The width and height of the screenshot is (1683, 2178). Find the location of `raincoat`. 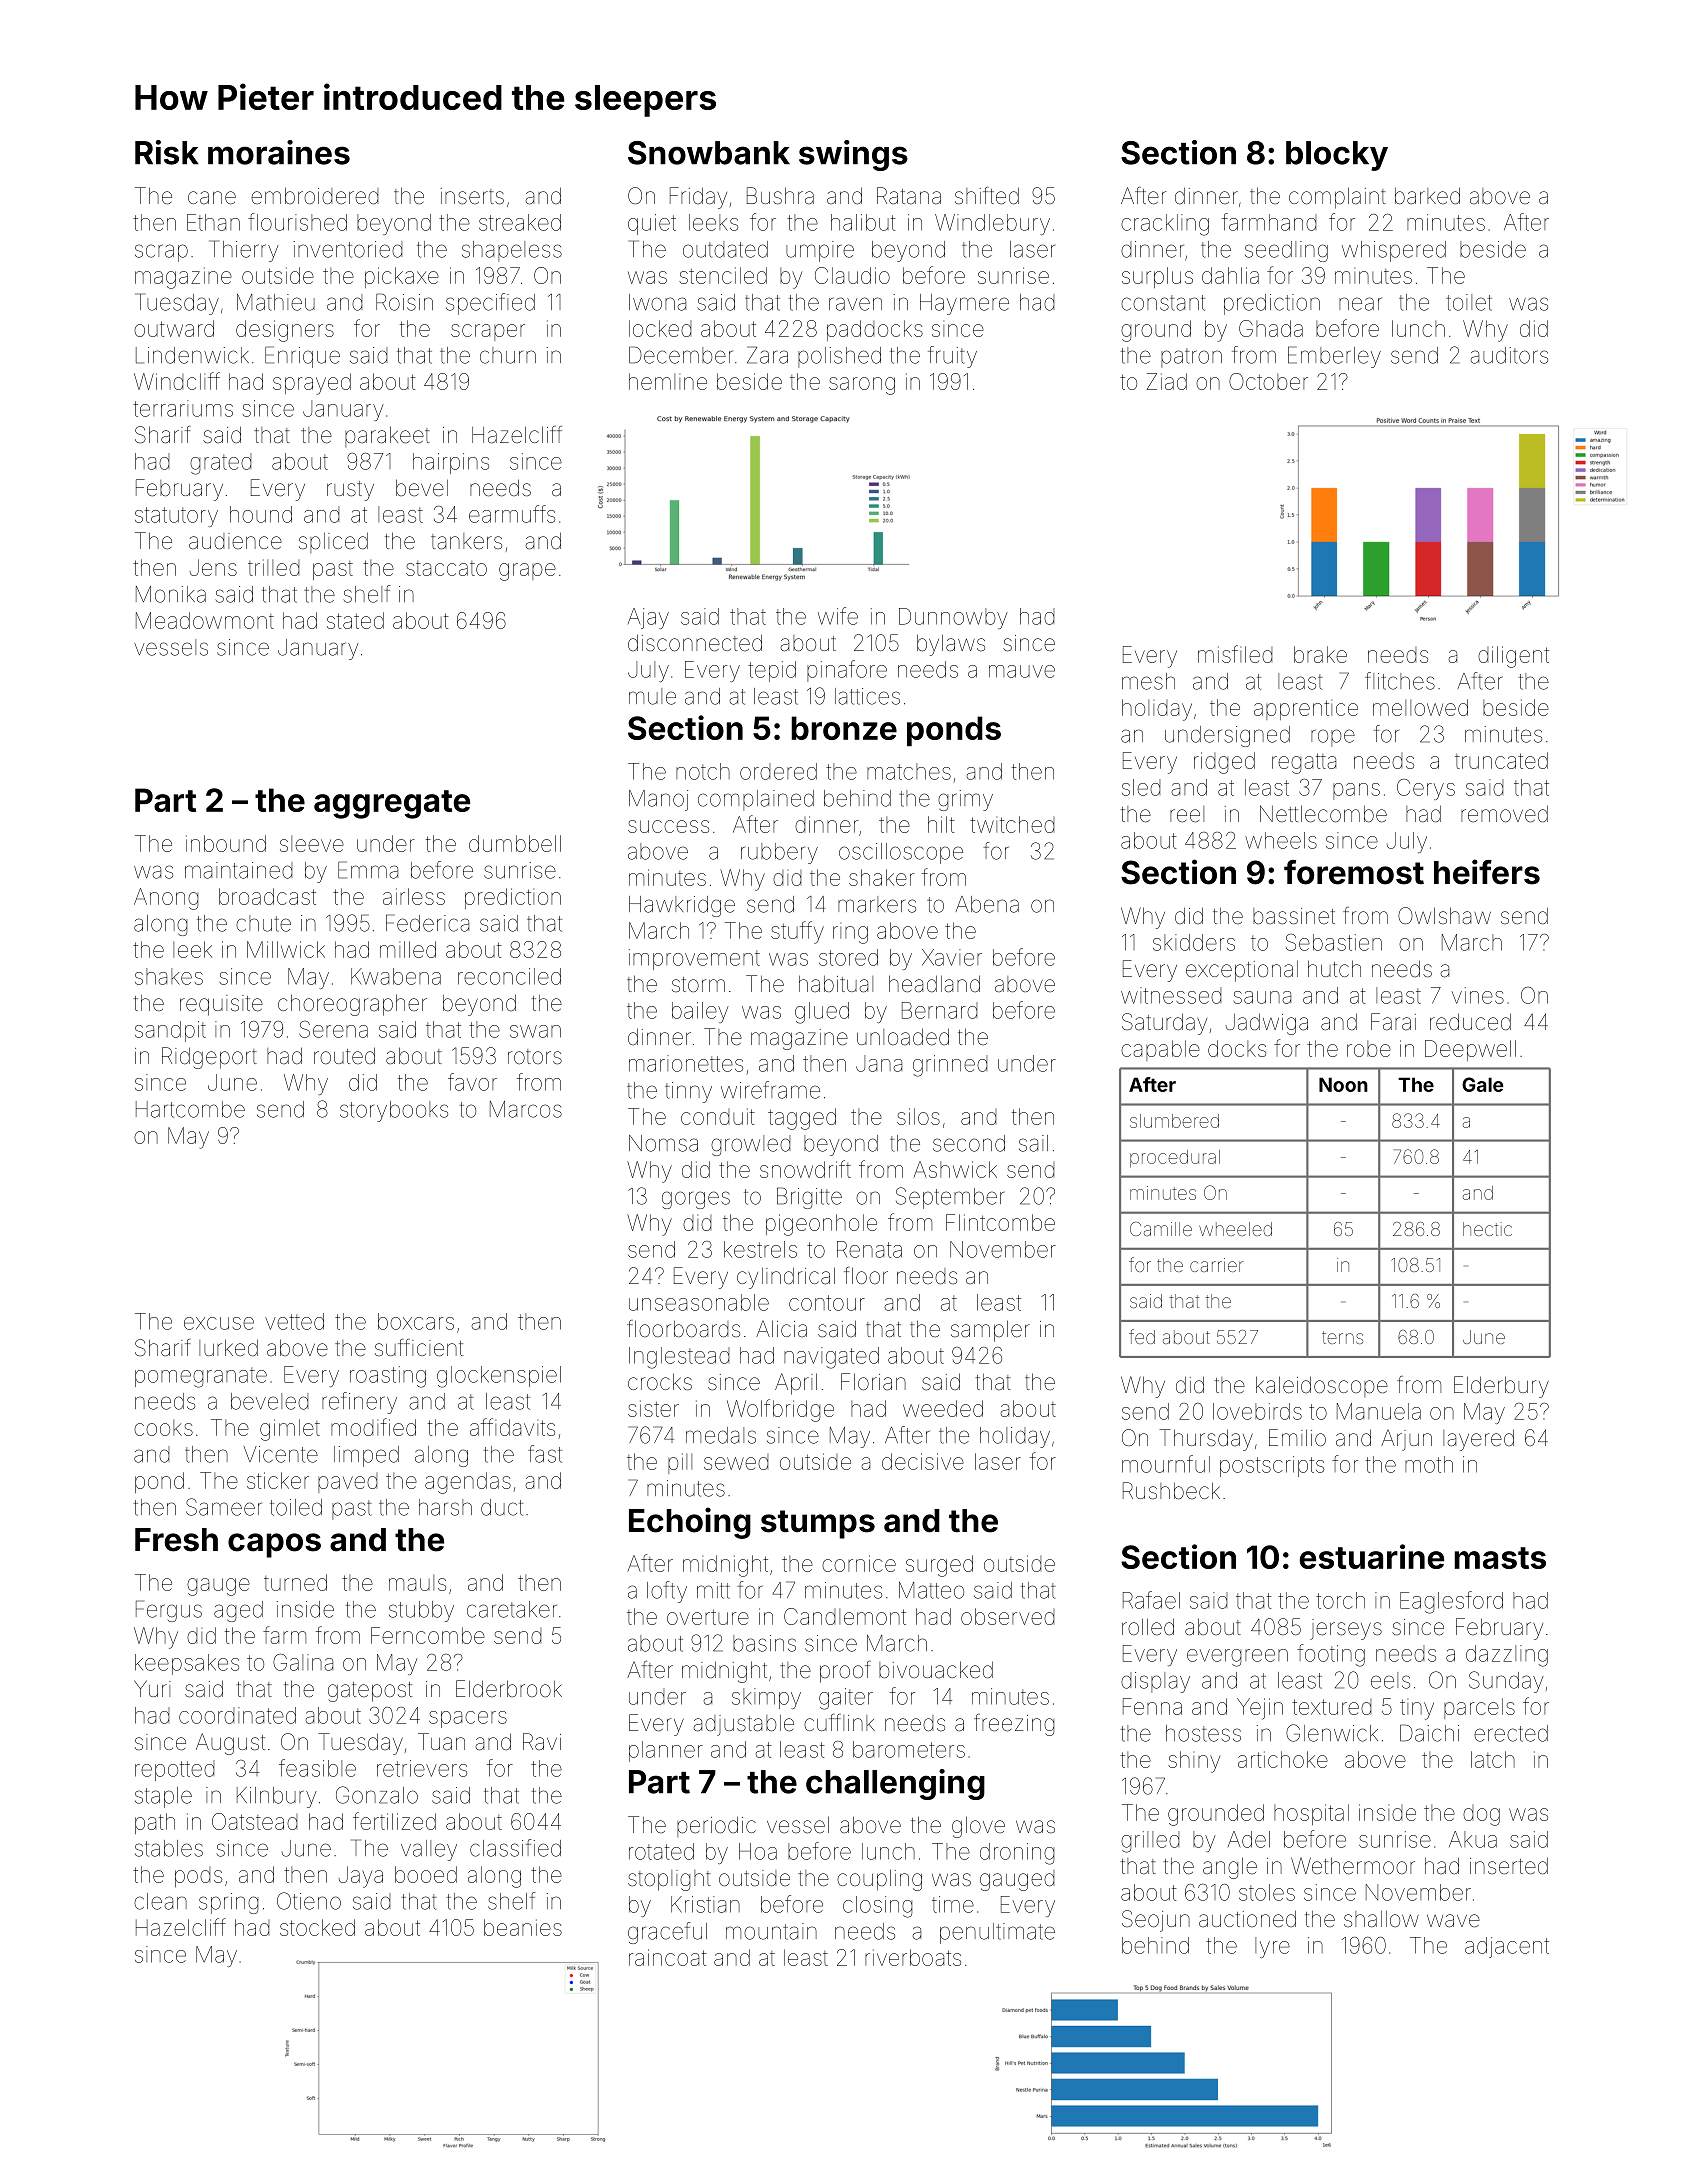

raincoat is located at coordinates (668, 1957).
